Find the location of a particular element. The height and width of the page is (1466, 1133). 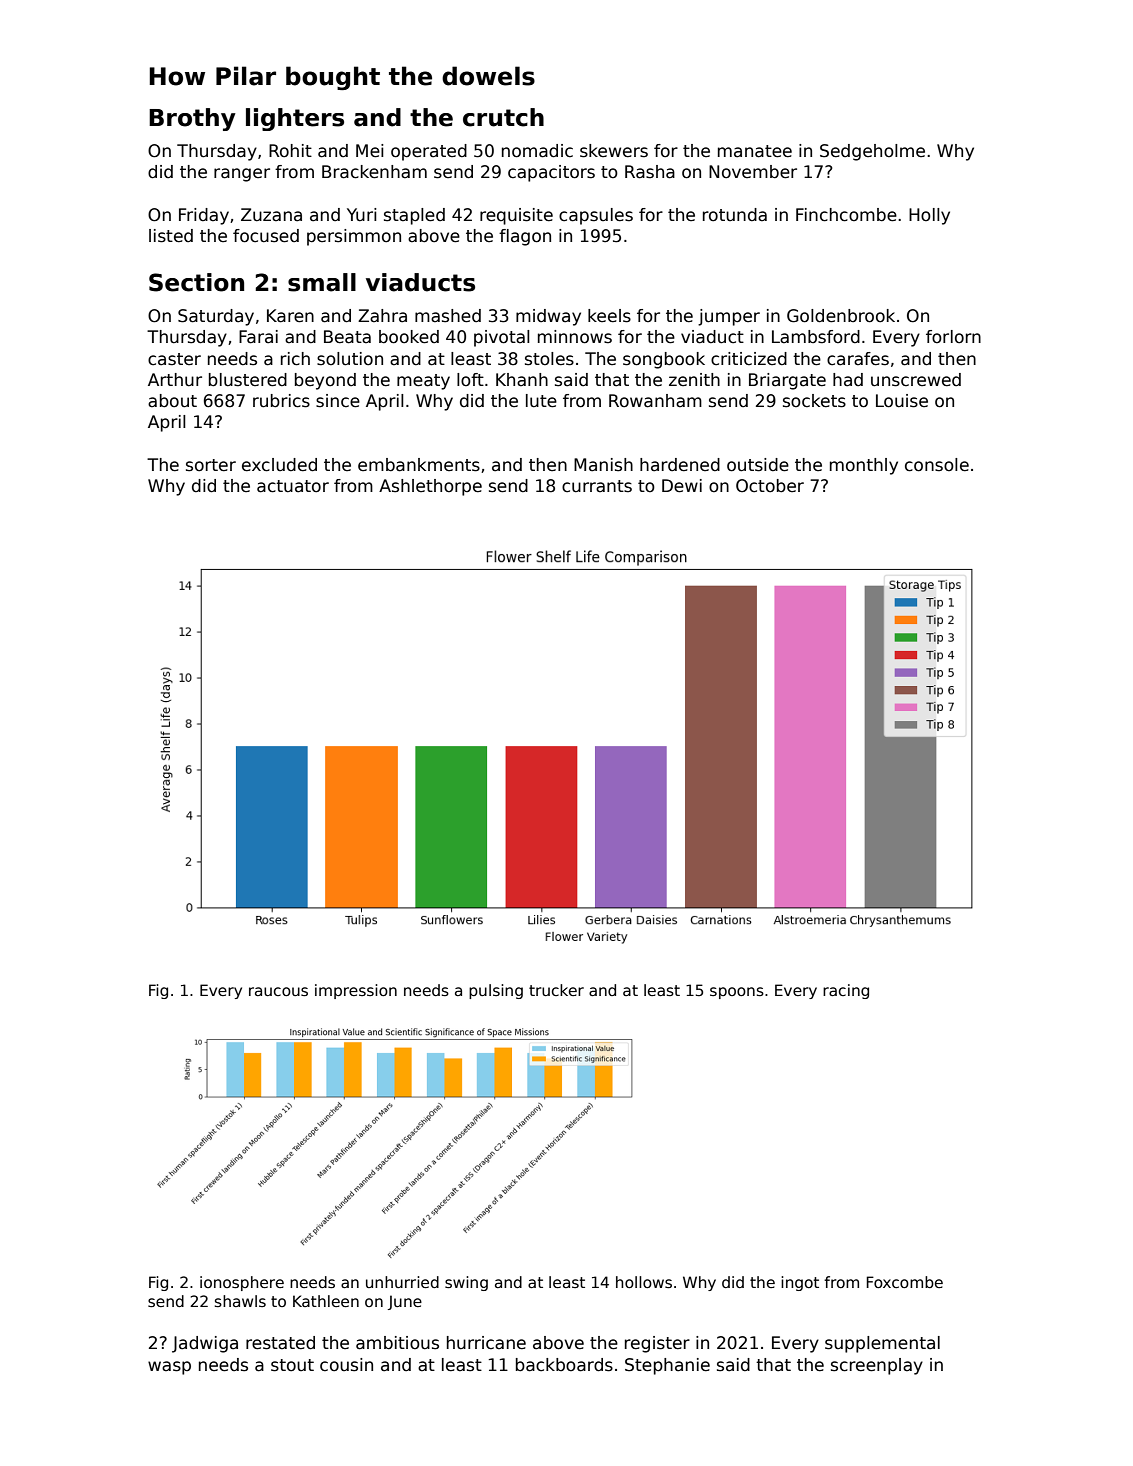

ionosphere is located at coordinates (242, 1283).
